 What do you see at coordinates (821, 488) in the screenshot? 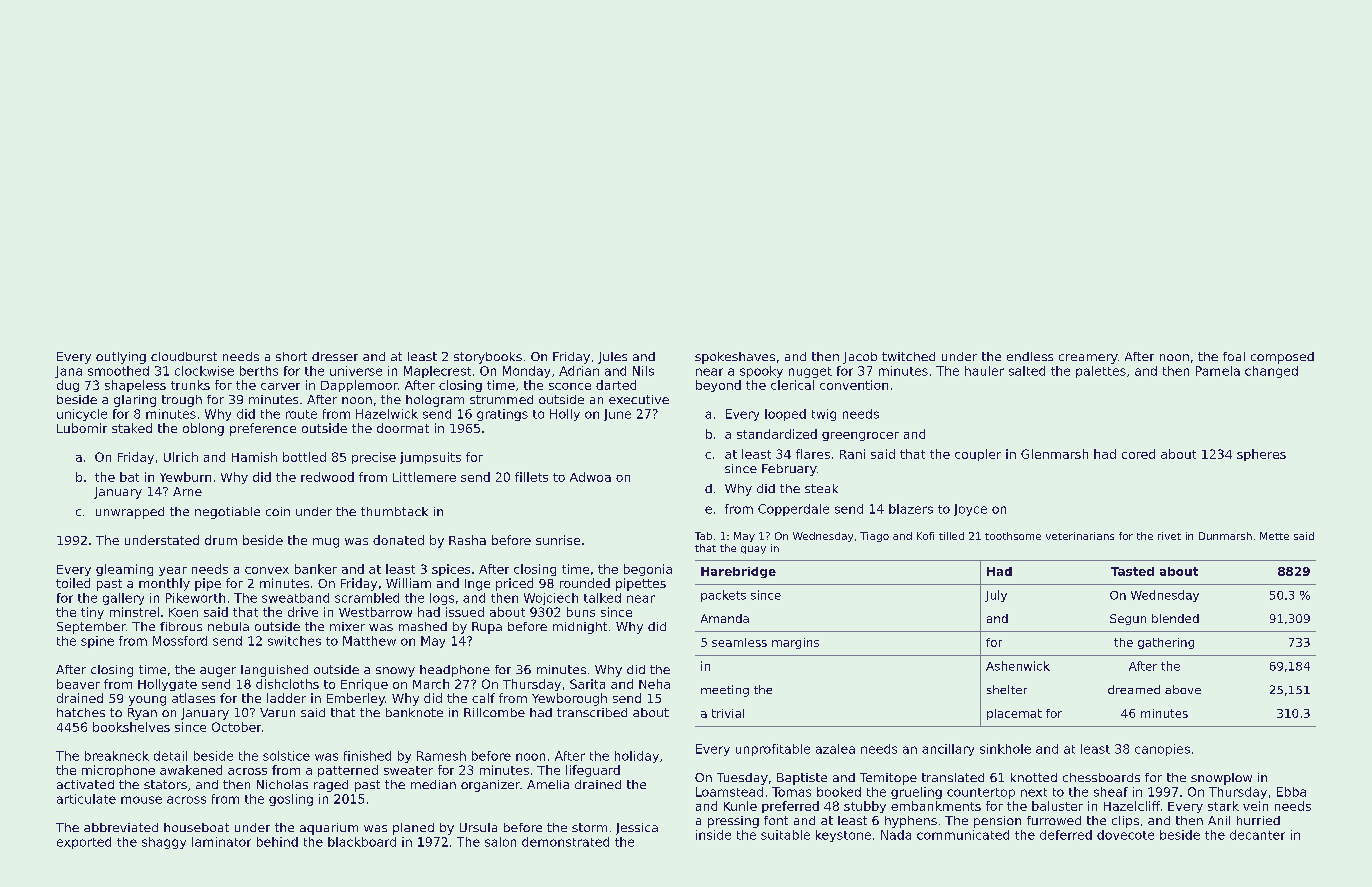
I see `steak` at bounding box center [821, 488].
